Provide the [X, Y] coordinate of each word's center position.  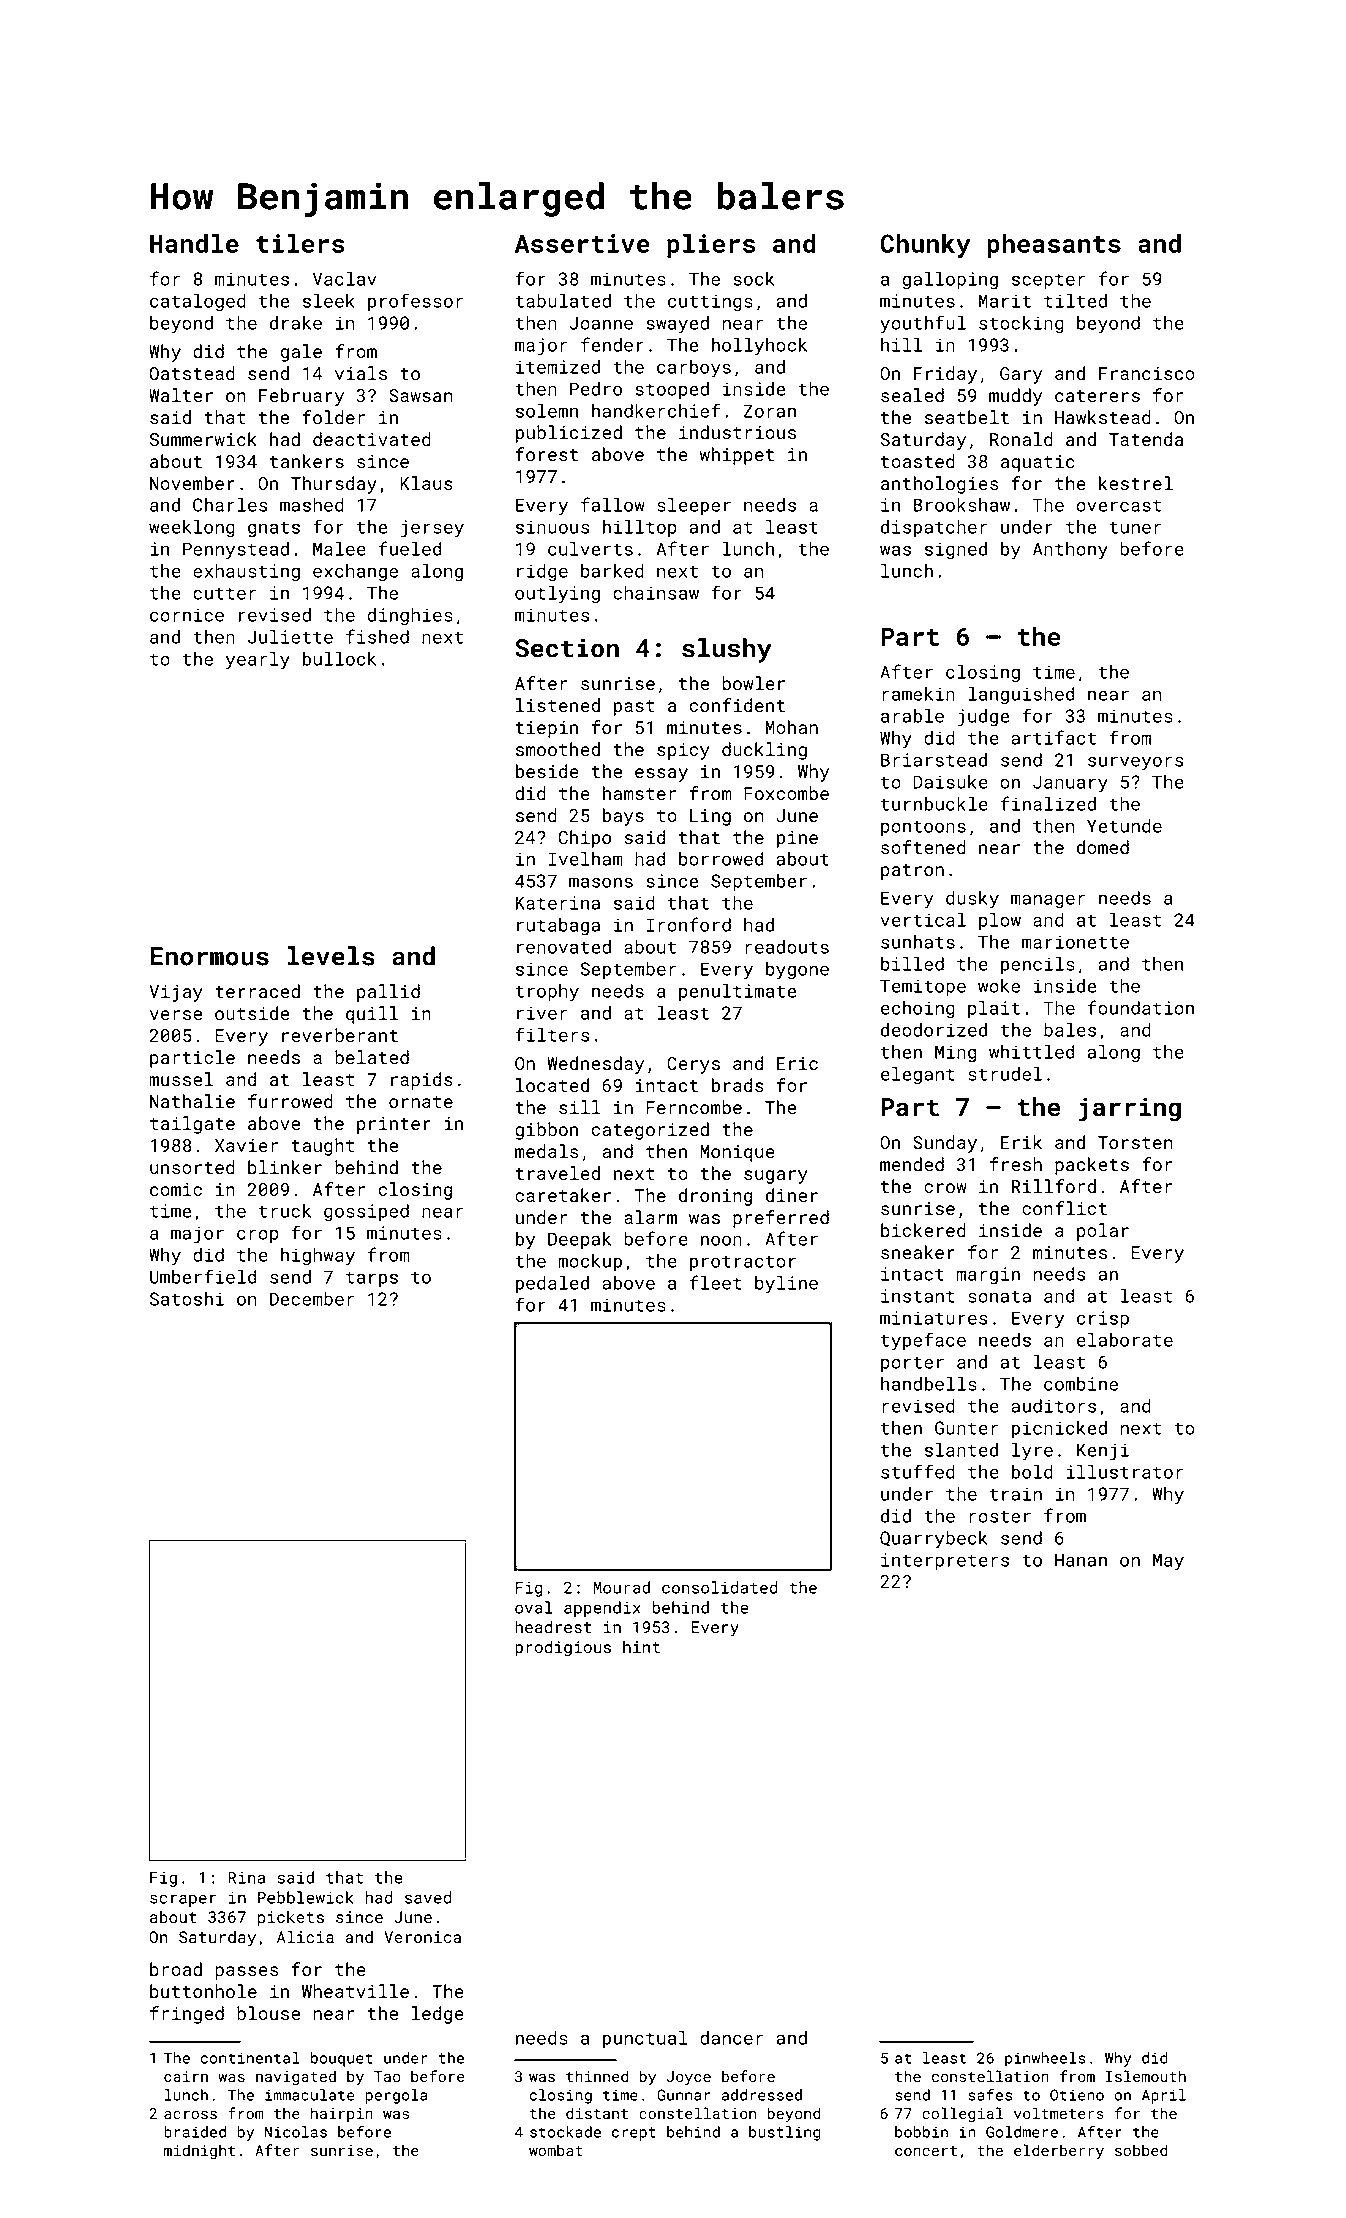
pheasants [1054, 245]
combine [1081, 1384]
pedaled [552, 1284]
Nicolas [296, 2132]
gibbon [546, 1131]
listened [558, 705]
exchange [355, 573]
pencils [1038, 965]
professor [415, 302]
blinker [285, 1167]
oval [534, 1607]
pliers [711, 245]
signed [956, 551]
